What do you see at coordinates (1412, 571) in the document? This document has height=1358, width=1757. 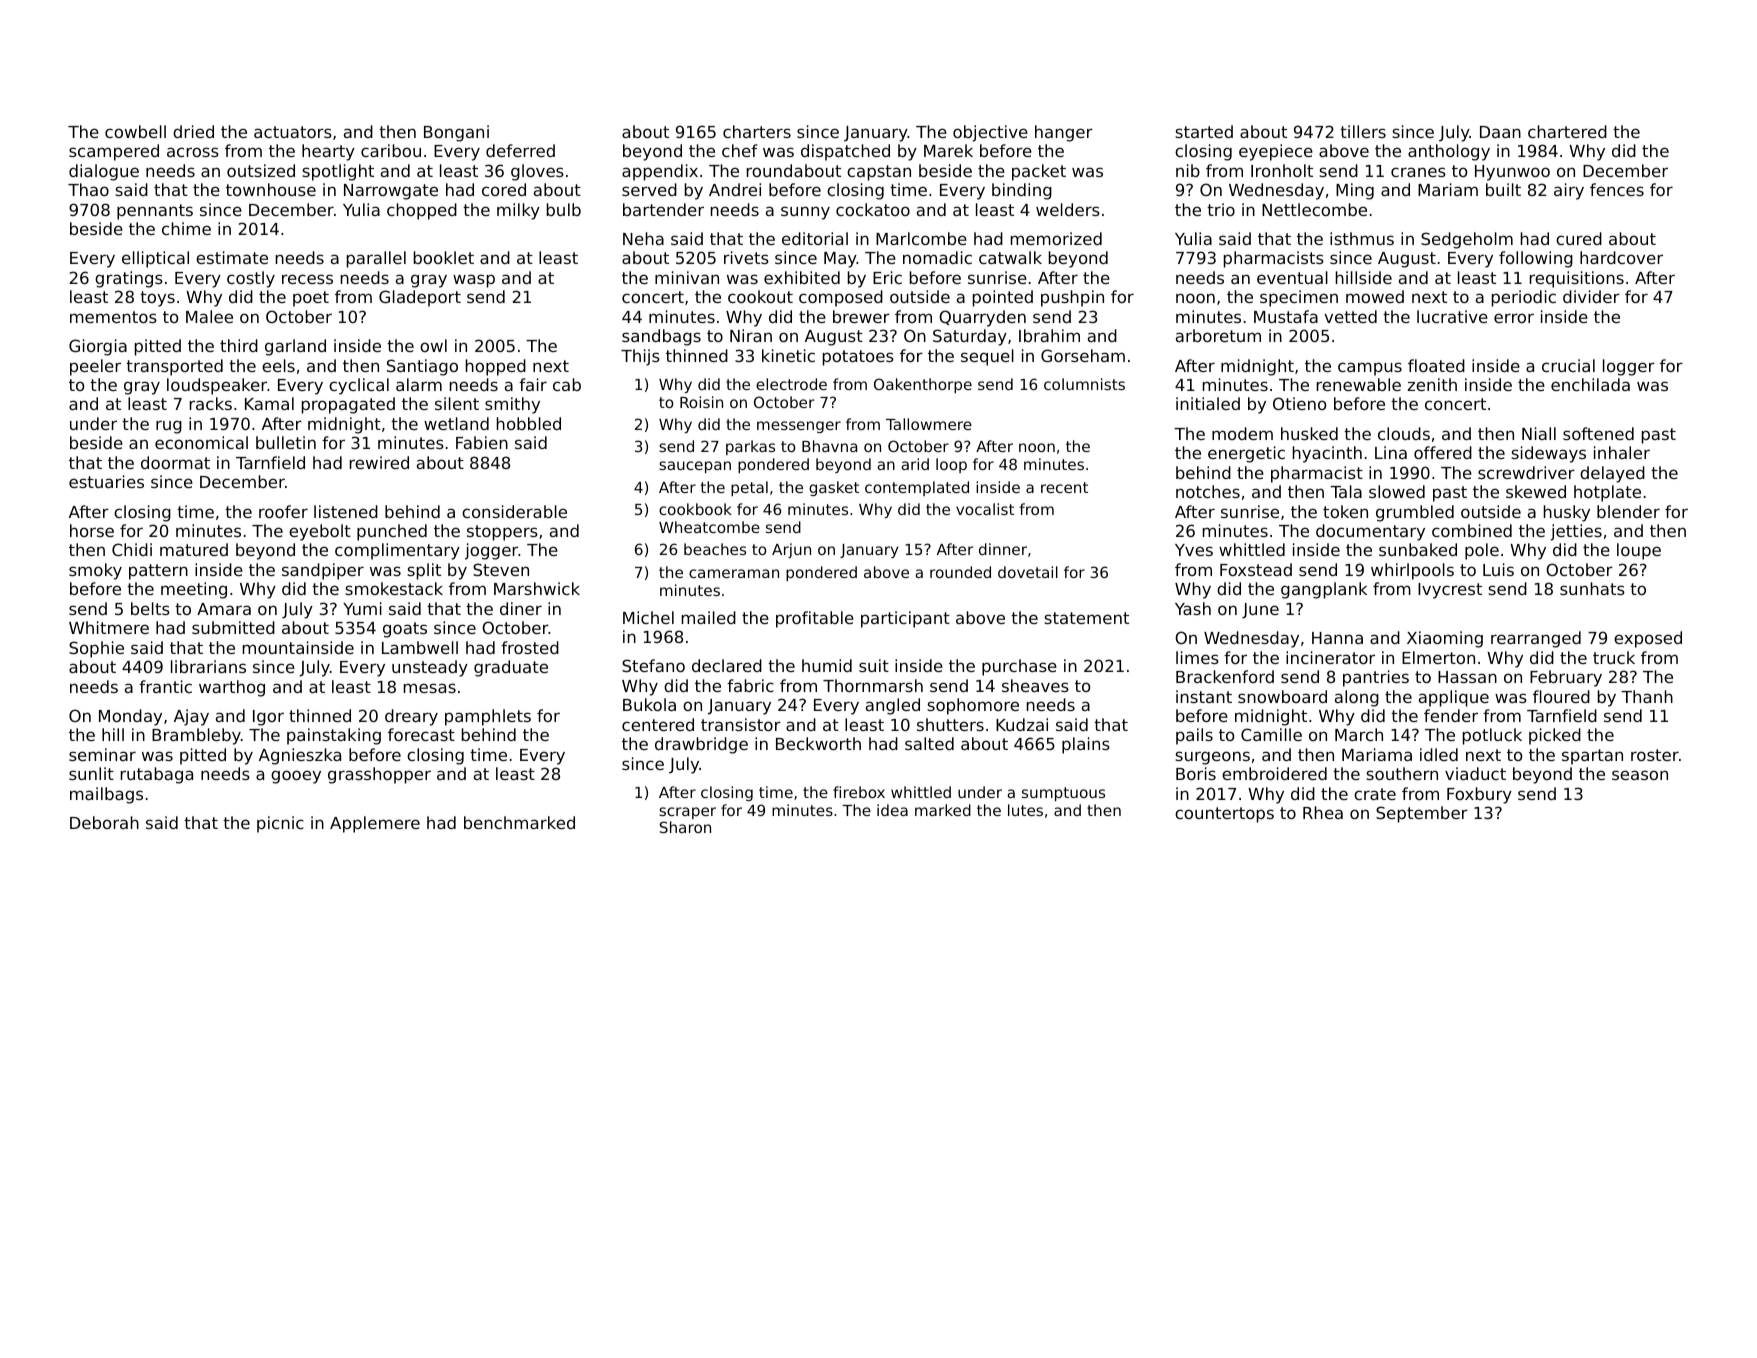 I see `whirlpools` at bounding box center [1412, 571].
